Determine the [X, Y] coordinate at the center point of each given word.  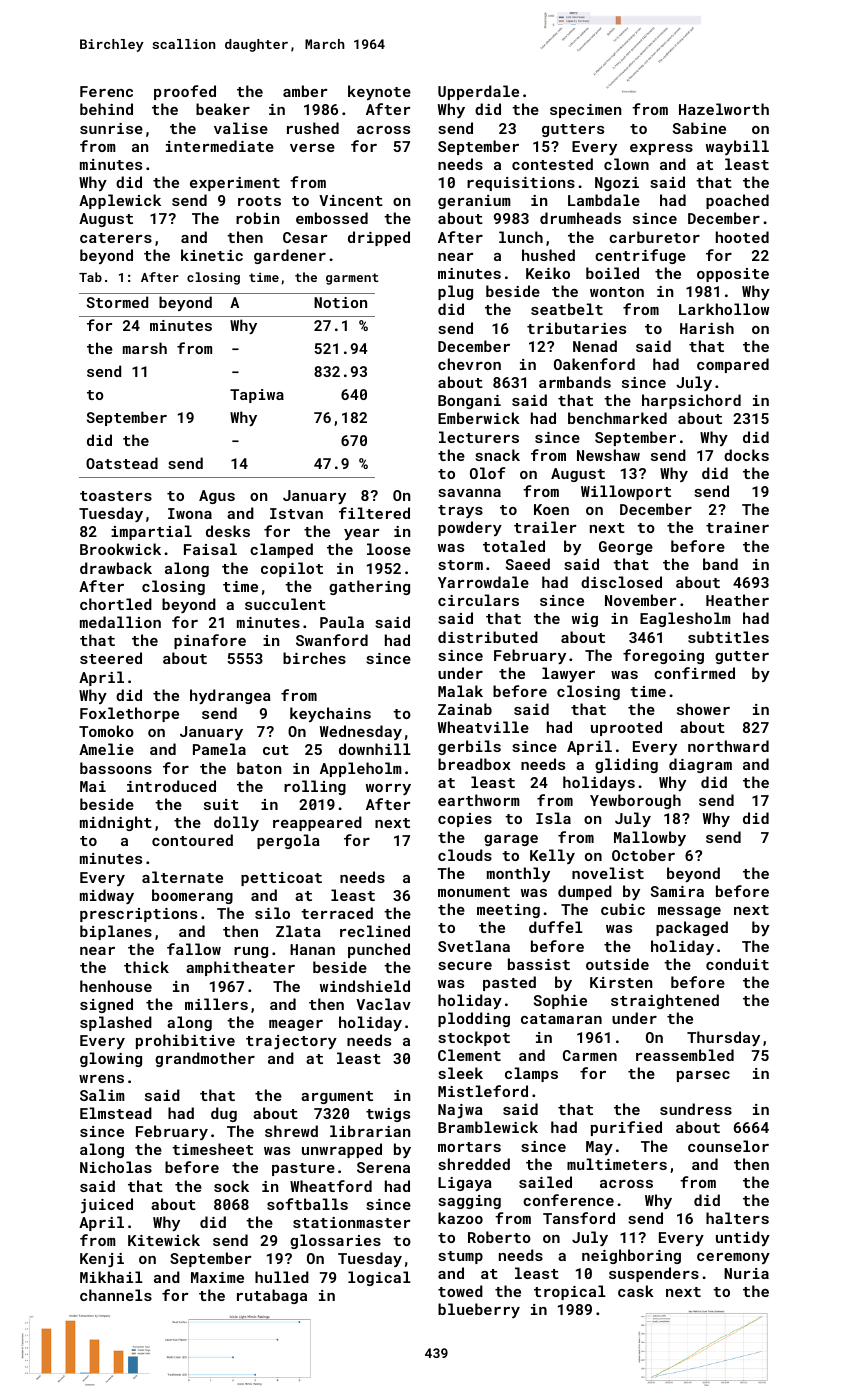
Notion [340, 302]
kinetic [212, 255]
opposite [733, 275]
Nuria [746, 1273]
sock [231, 1186]
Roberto [499, 1237]
